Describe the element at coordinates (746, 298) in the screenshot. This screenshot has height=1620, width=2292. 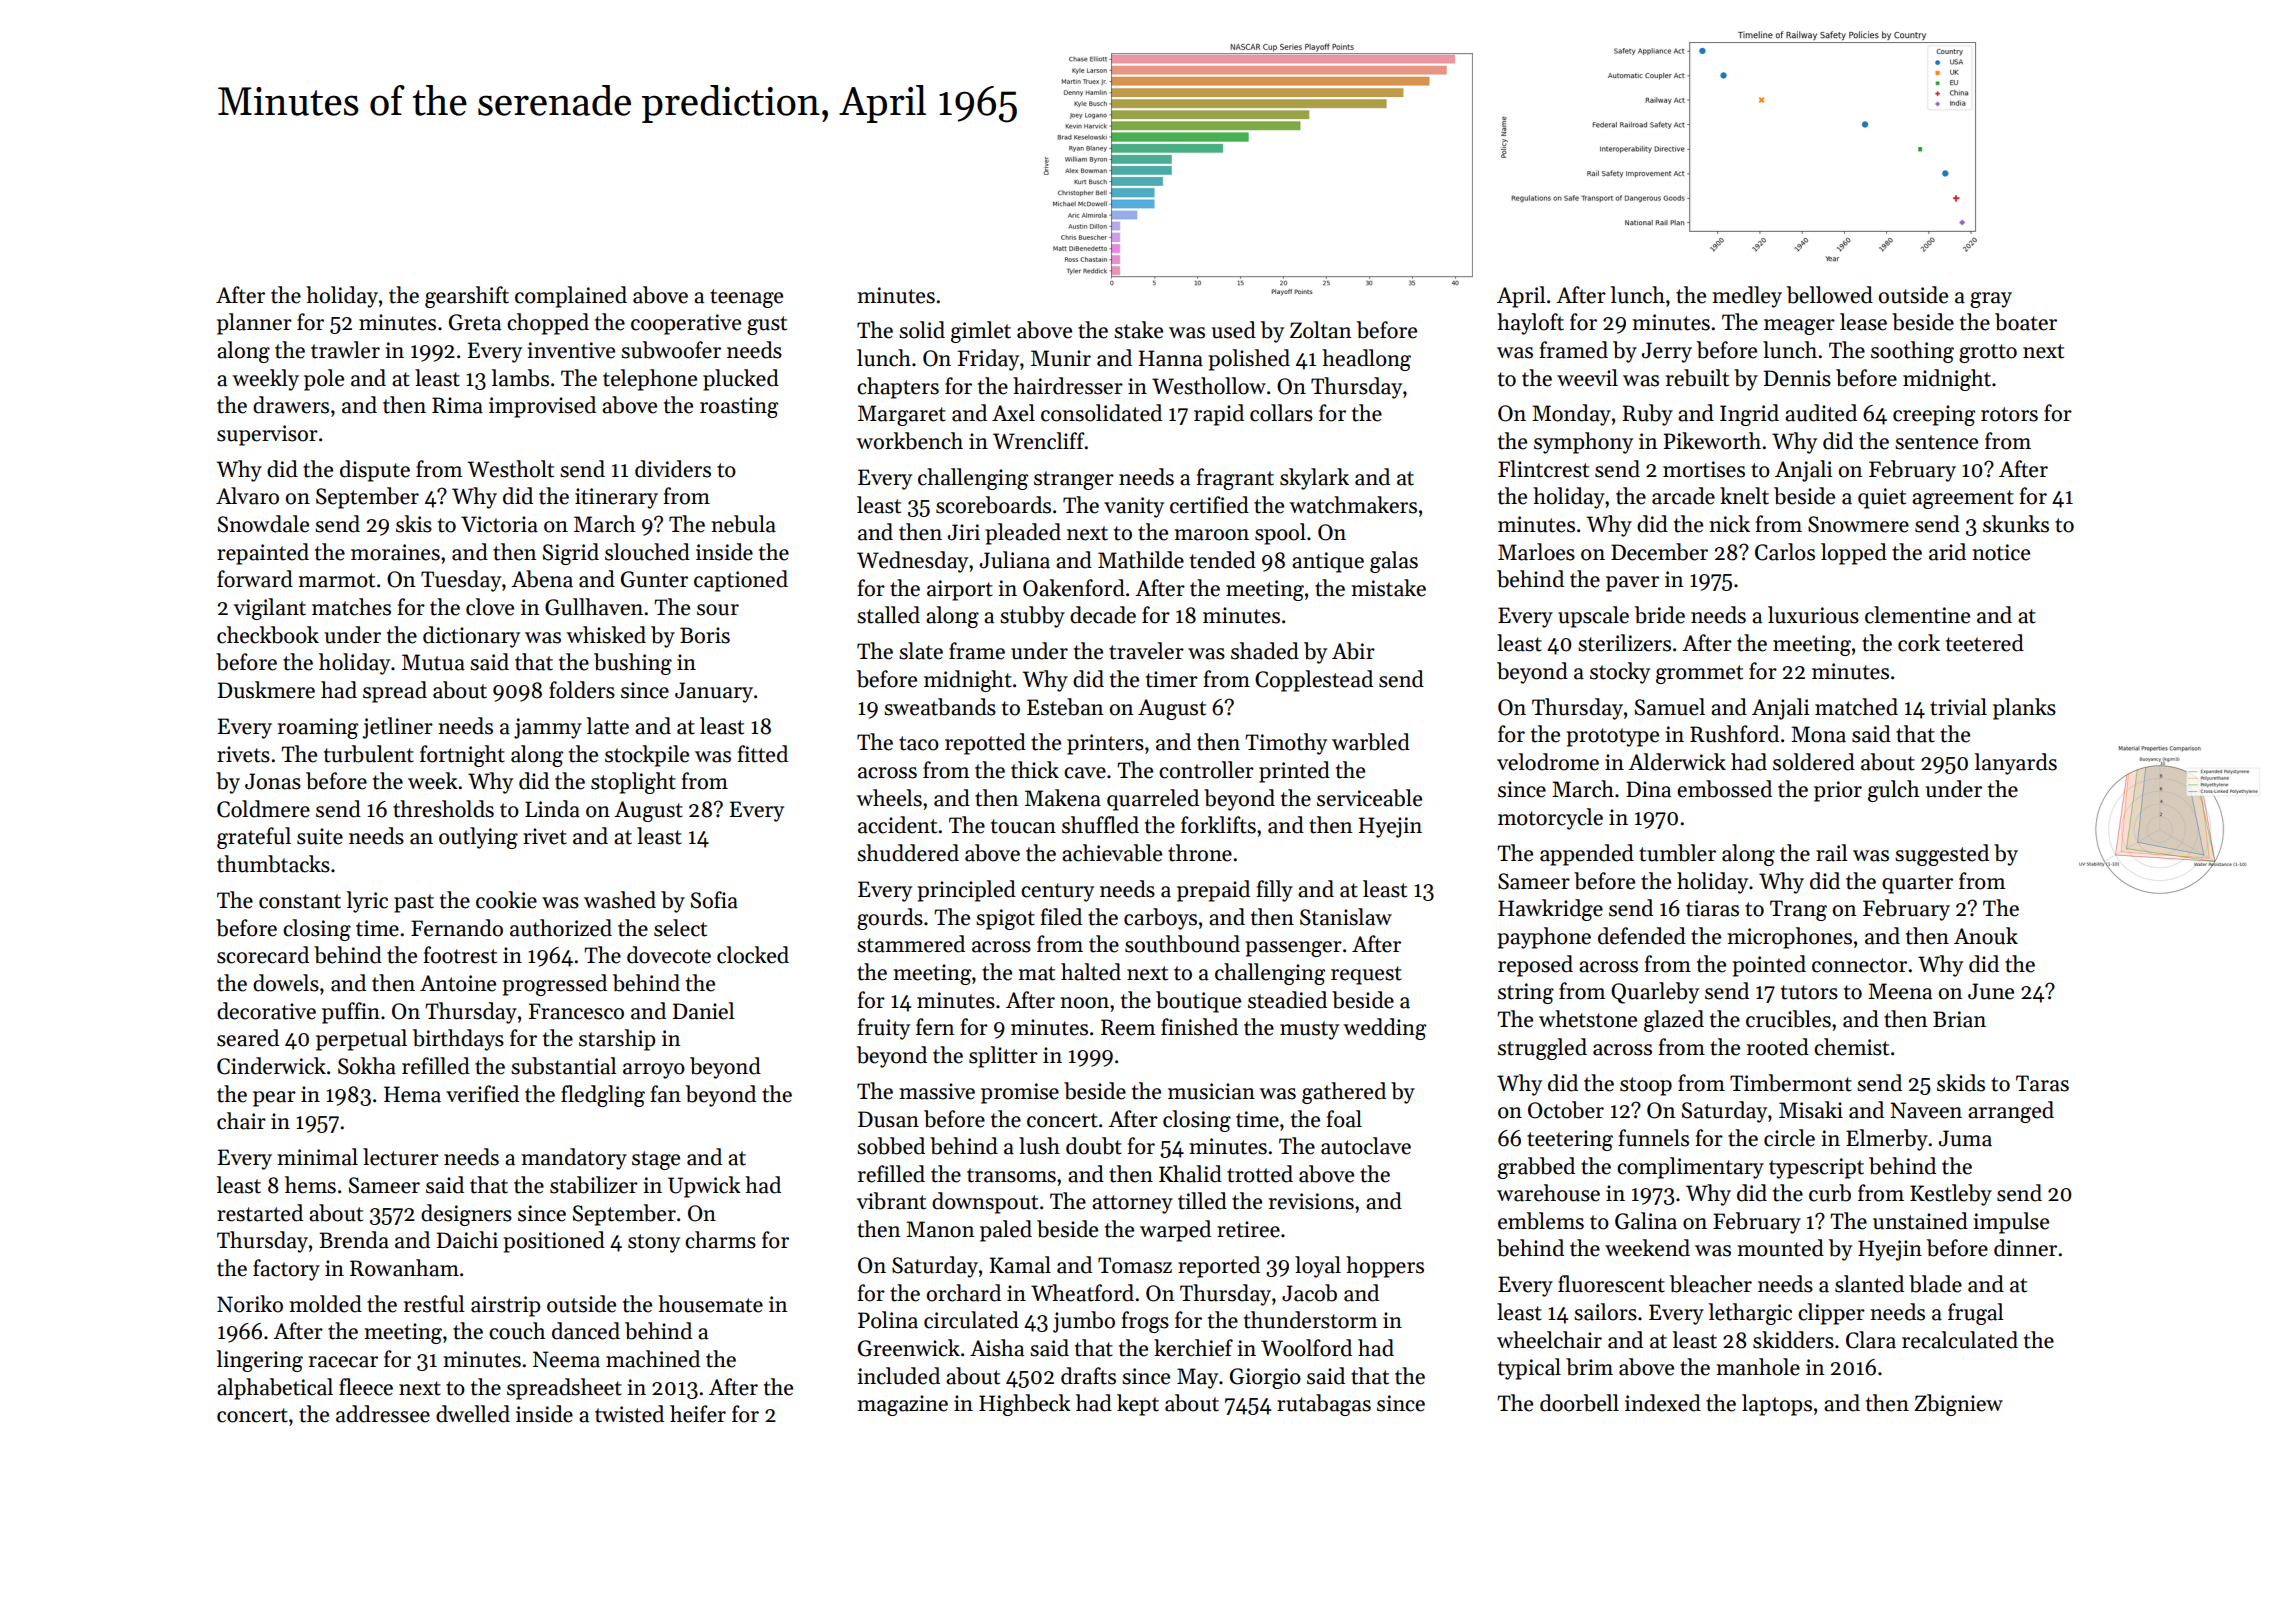
I see `teenage` at that location.
